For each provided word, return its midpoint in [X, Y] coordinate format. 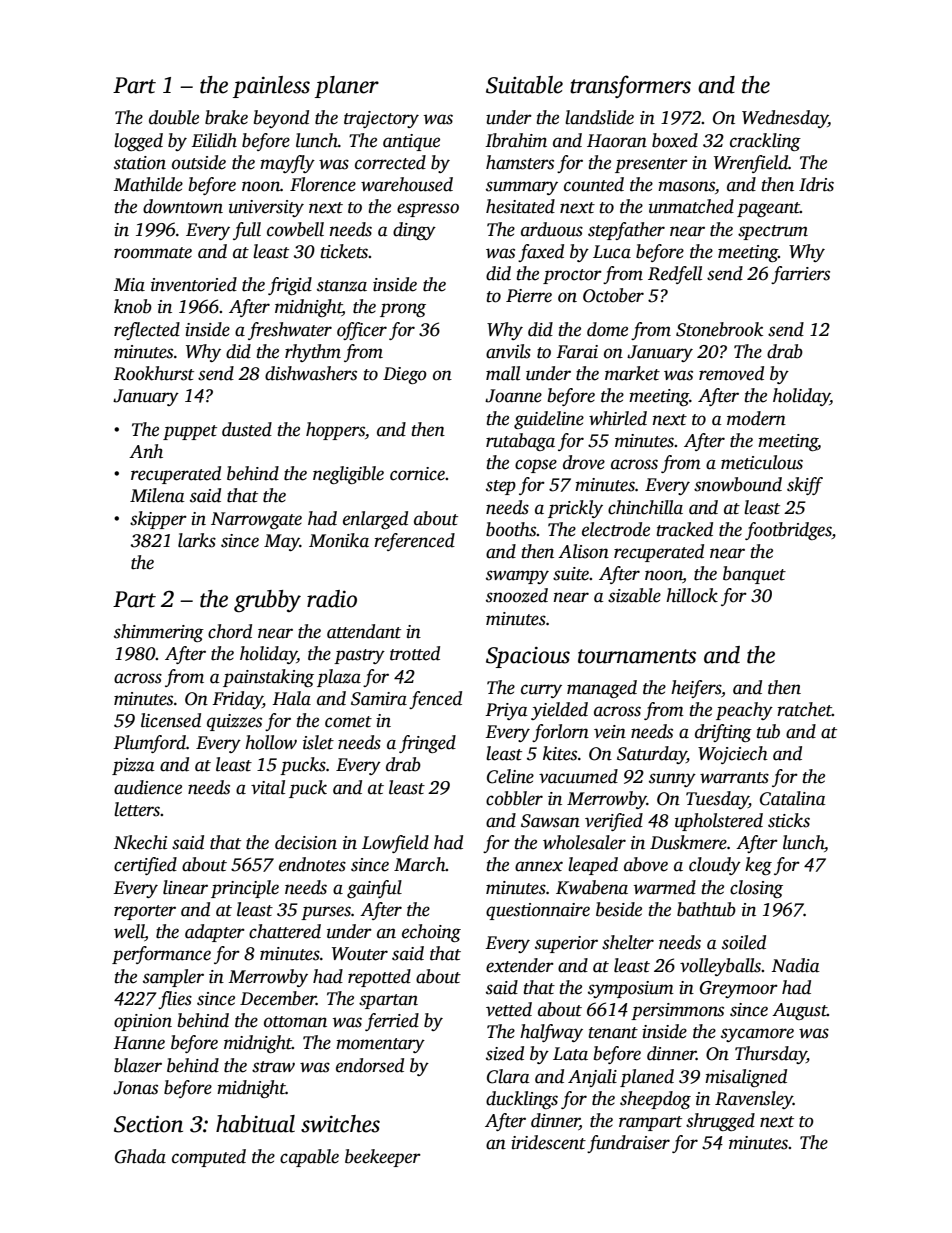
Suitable [524, 85]
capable [309, 1158]
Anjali [592, 1078]
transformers [630, 86]
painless [271, 87]
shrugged [720, 1122]
